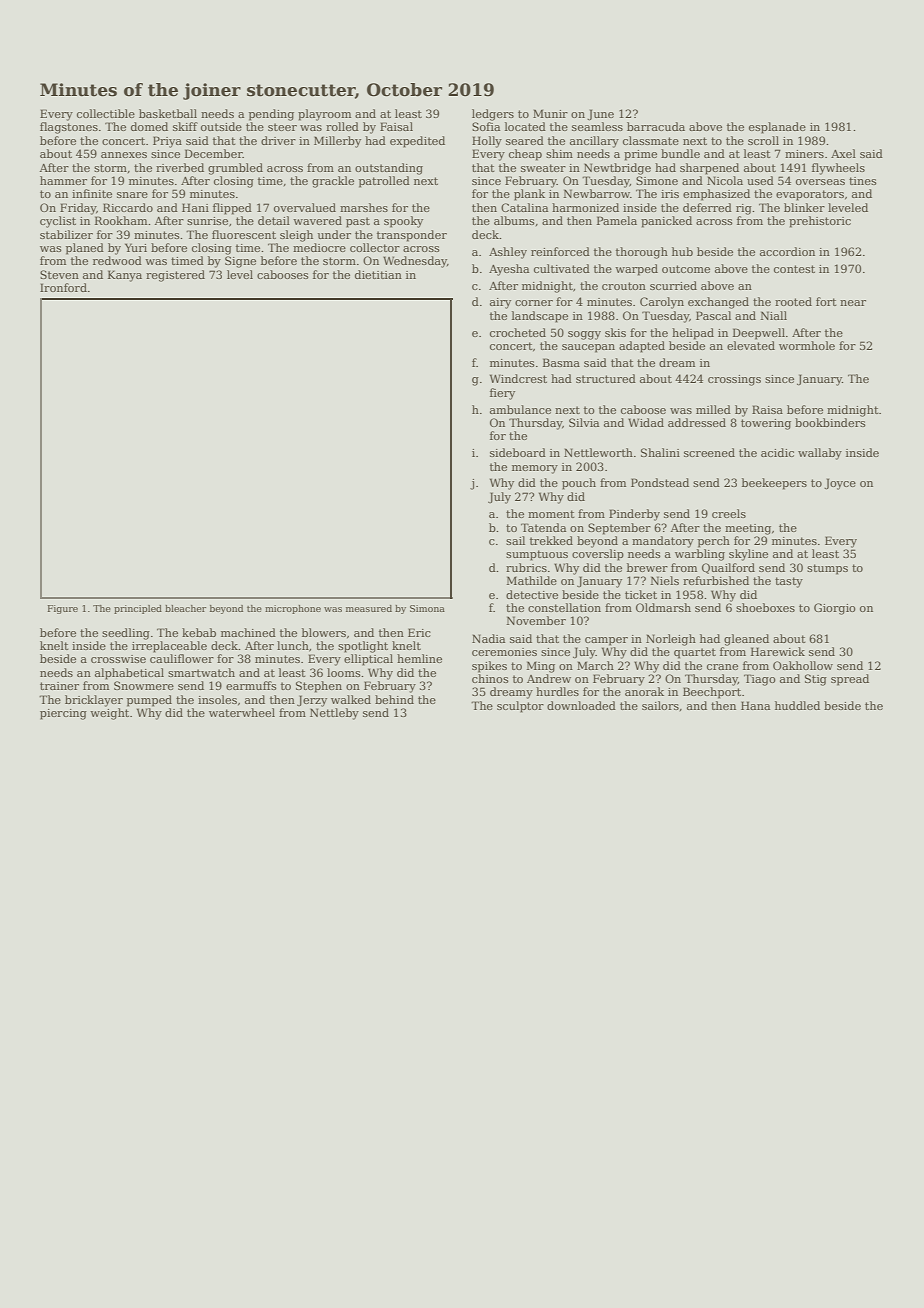 Image resolution: width=924 pixels, height=1308 pixels. I want to click on wormhole, so click(807, 345).
